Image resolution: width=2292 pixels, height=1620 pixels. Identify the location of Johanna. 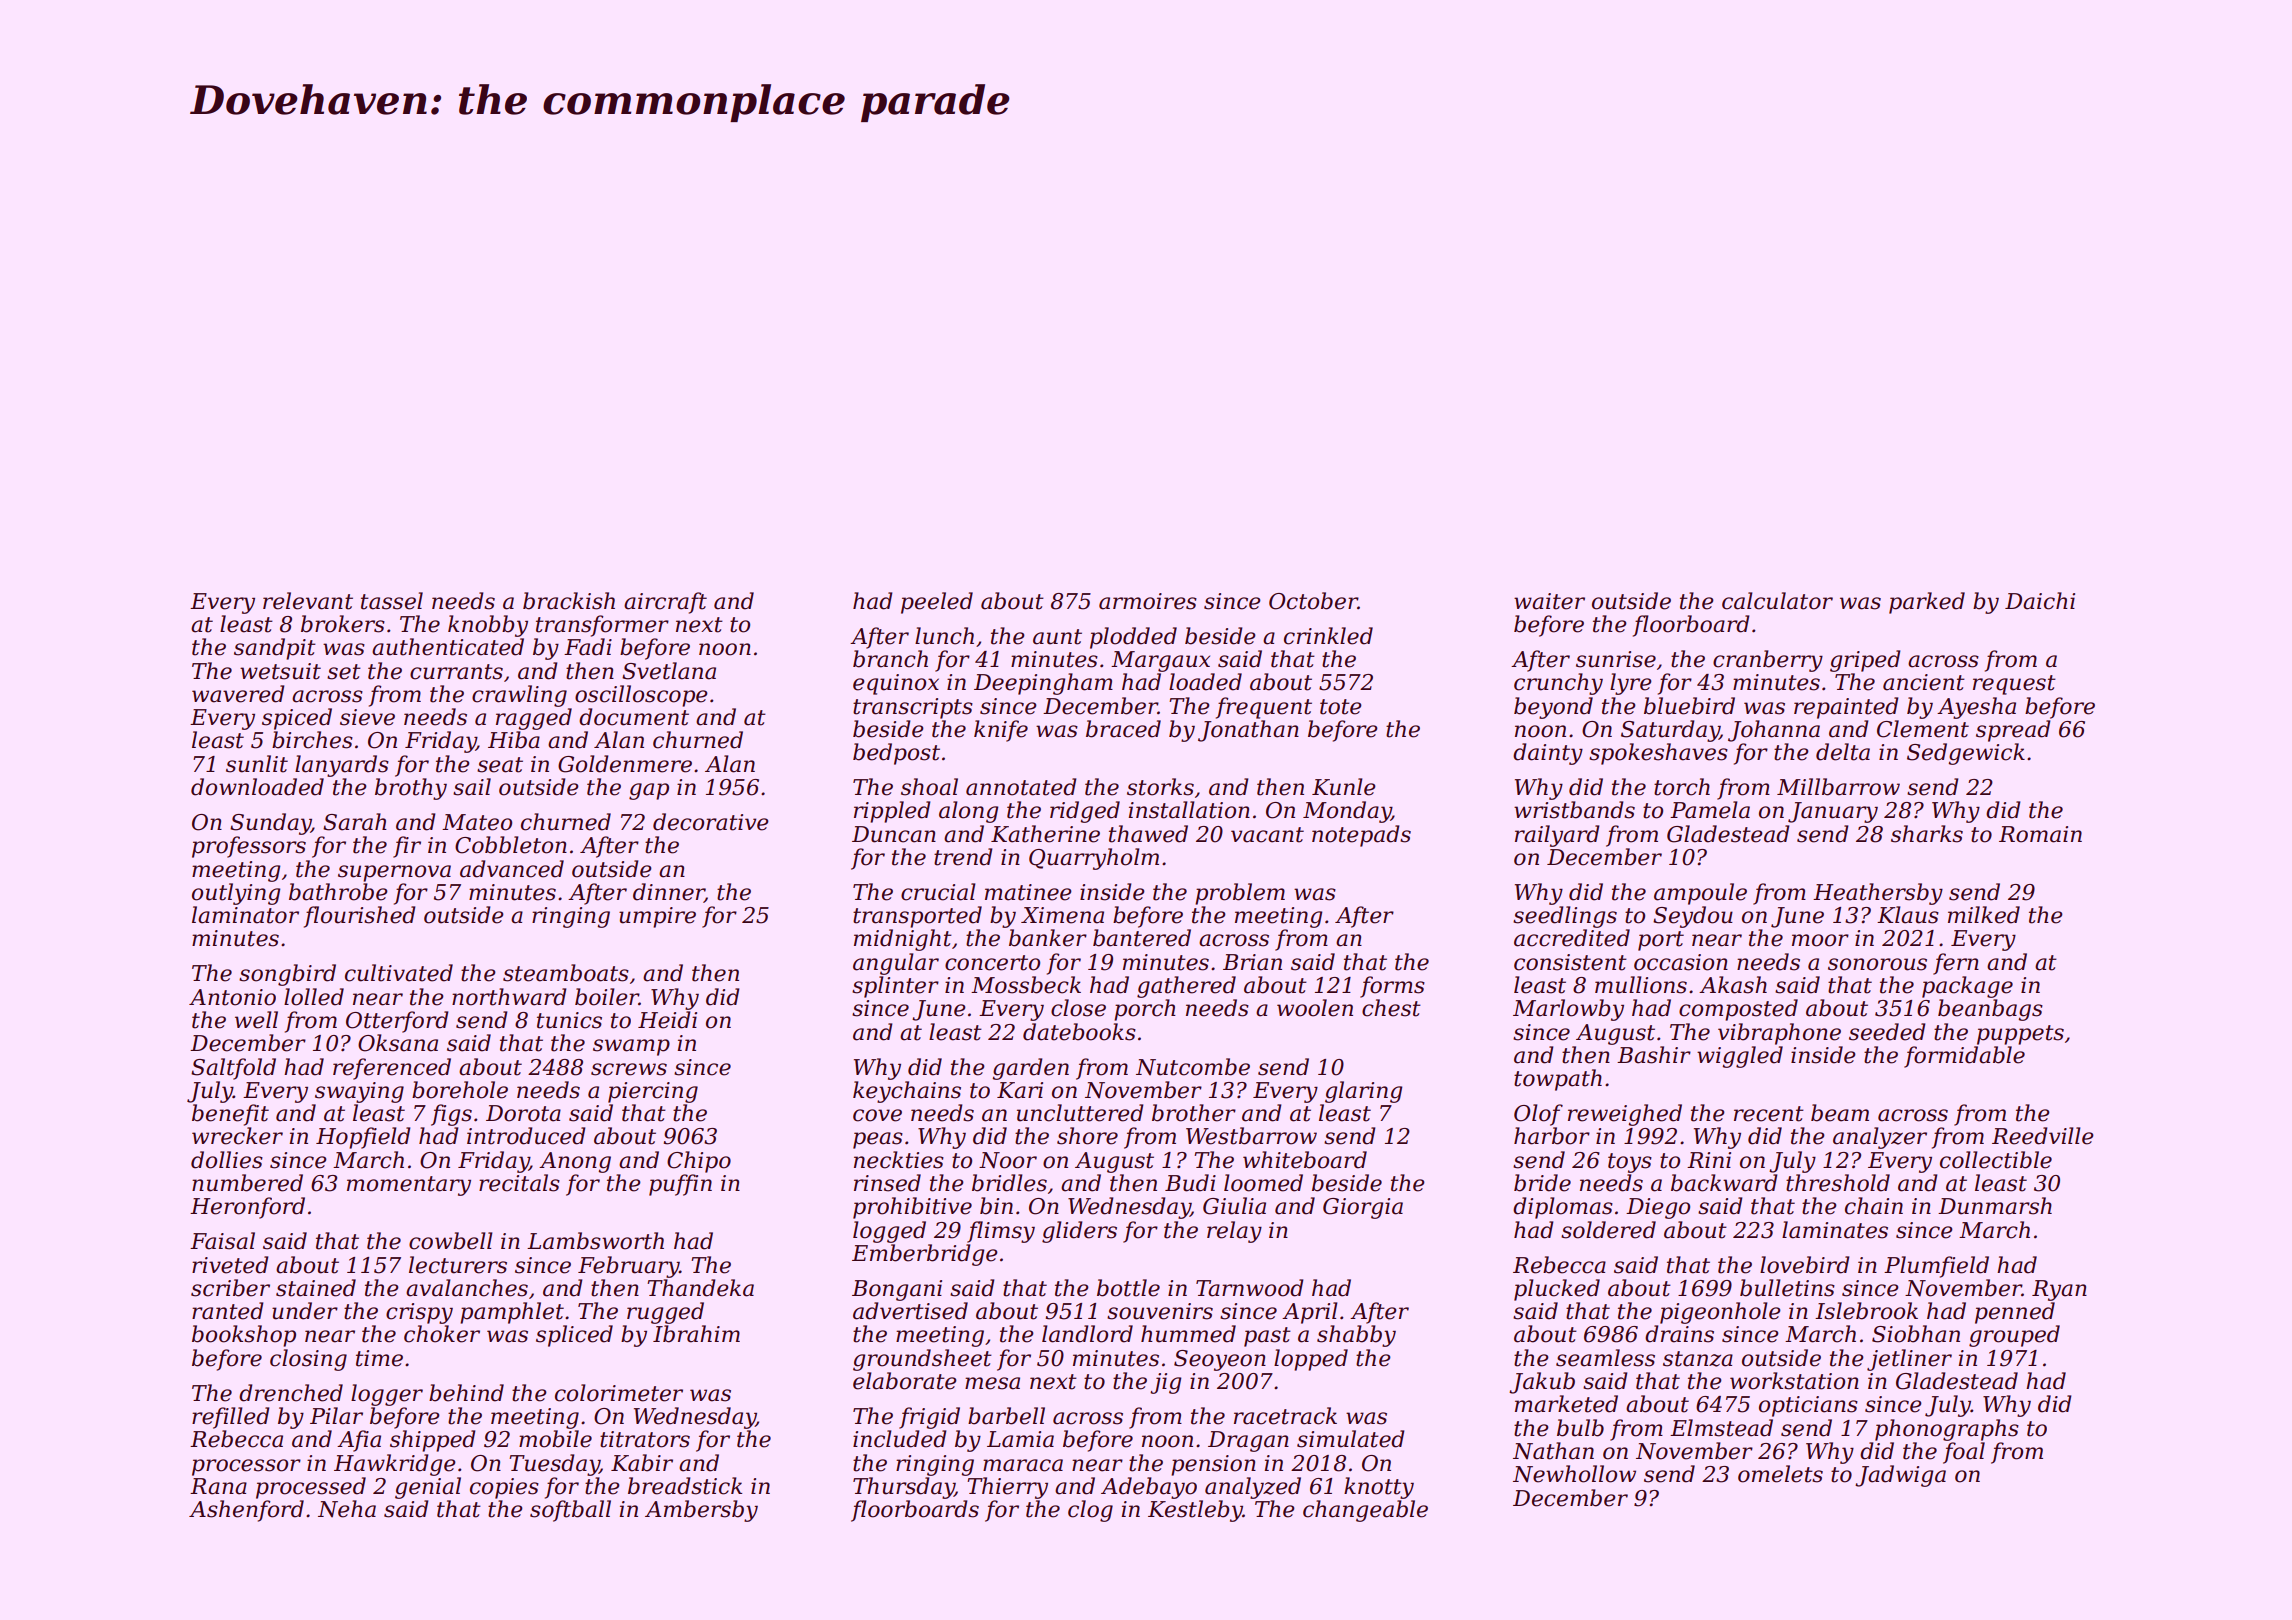
(1774, 731).
